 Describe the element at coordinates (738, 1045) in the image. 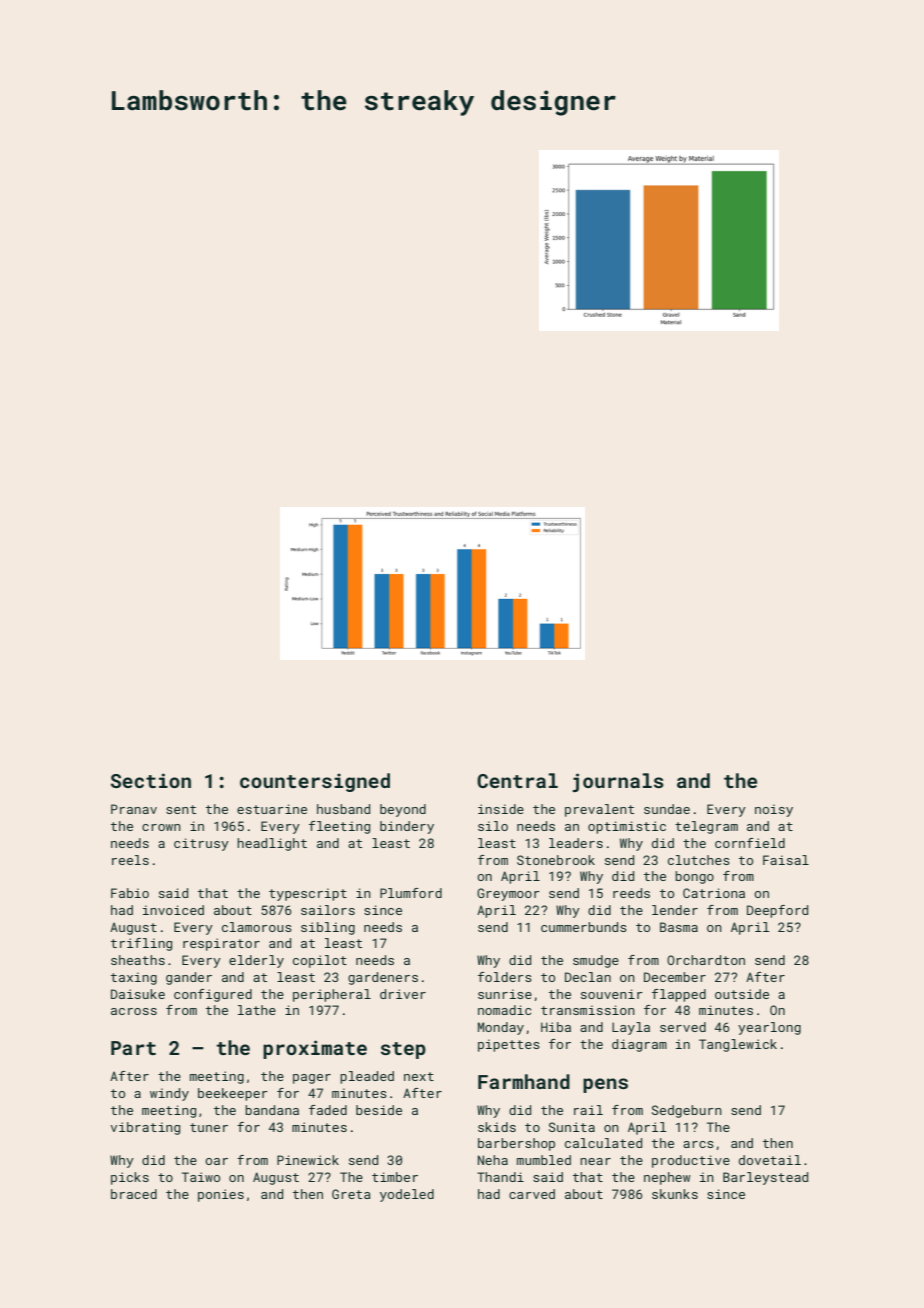

I see `Tanglewick` at that location.
